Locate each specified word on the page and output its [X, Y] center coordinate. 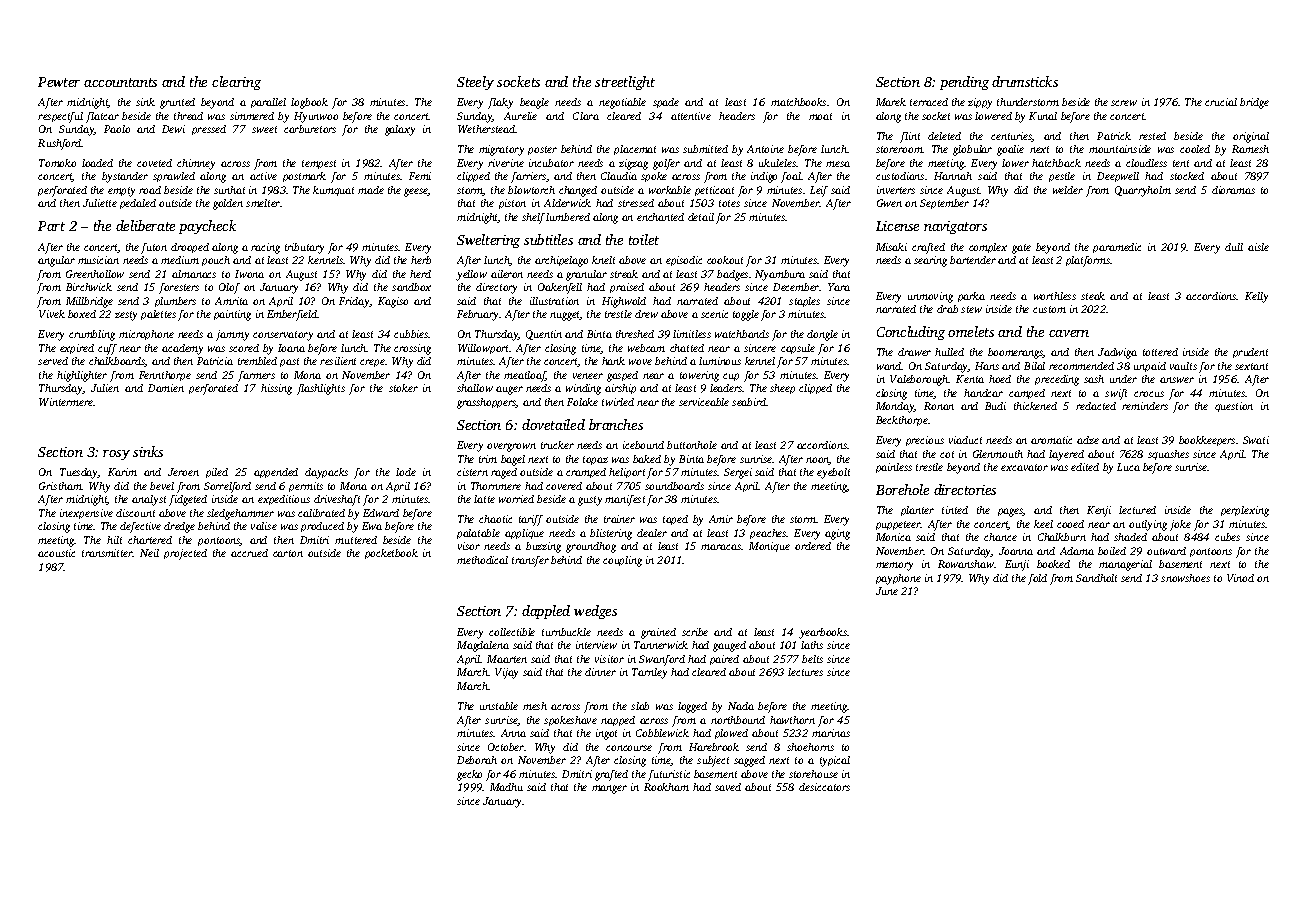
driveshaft [337, 500]
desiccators [824, 787]
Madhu [506, 787]
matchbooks [798, 102]
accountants [120, 82]
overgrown [511, 447]
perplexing [1245, 511]
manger [609, 789]
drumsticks [1025, 81]
